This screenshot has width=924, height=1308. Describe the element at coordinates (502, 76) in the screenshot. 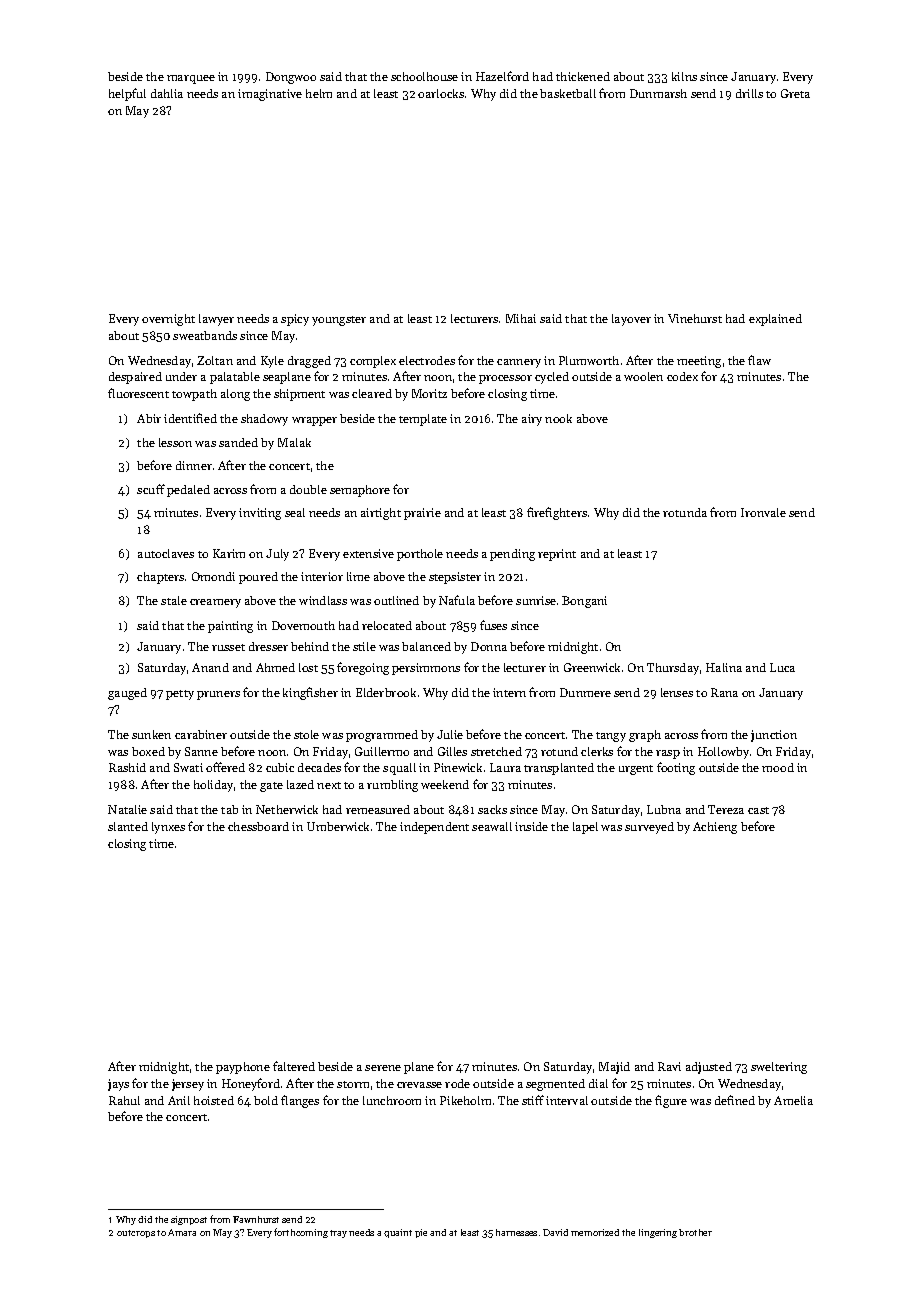

I see `Hazelford` at that location.
